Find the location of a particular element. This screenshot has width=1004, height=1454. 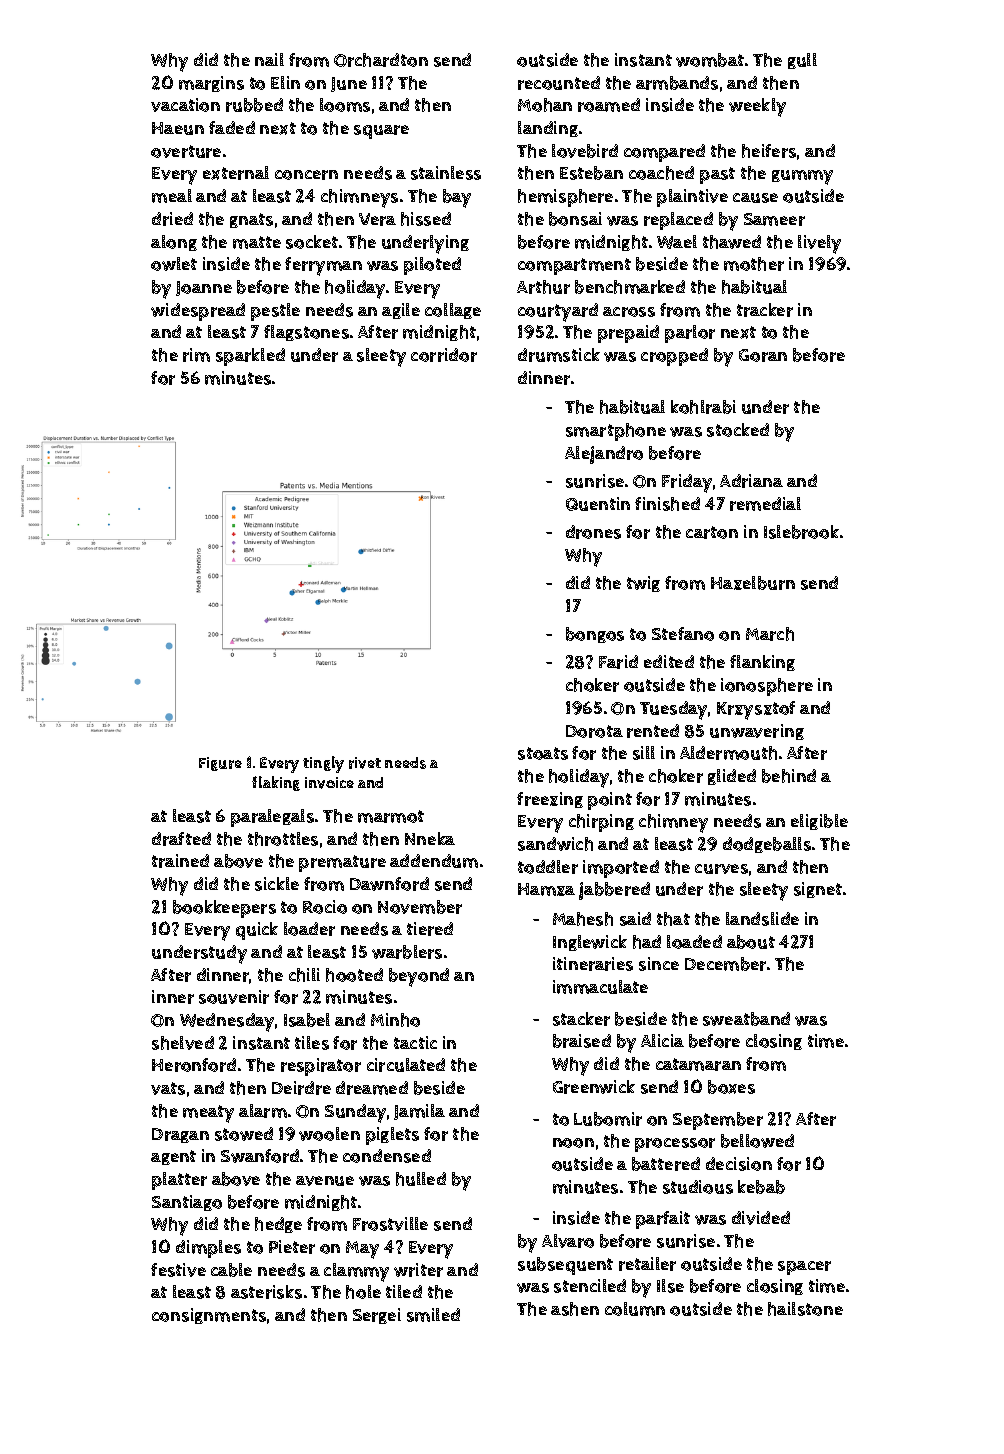

smiled is located at coordinates (433, 1315).
